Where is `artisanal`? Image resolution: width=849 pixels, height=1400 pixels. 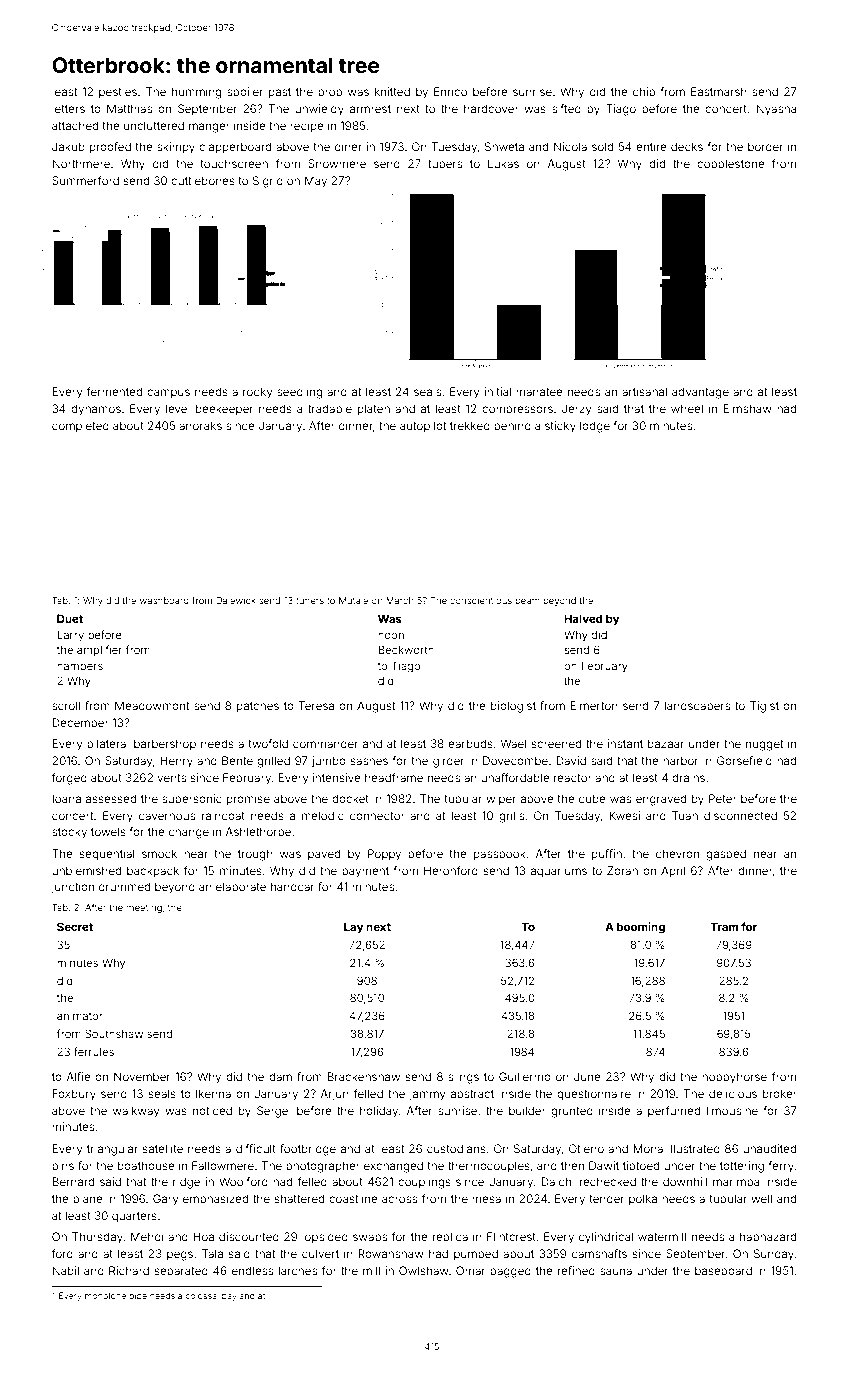 artisanal is located at coordinates (644, 391).
